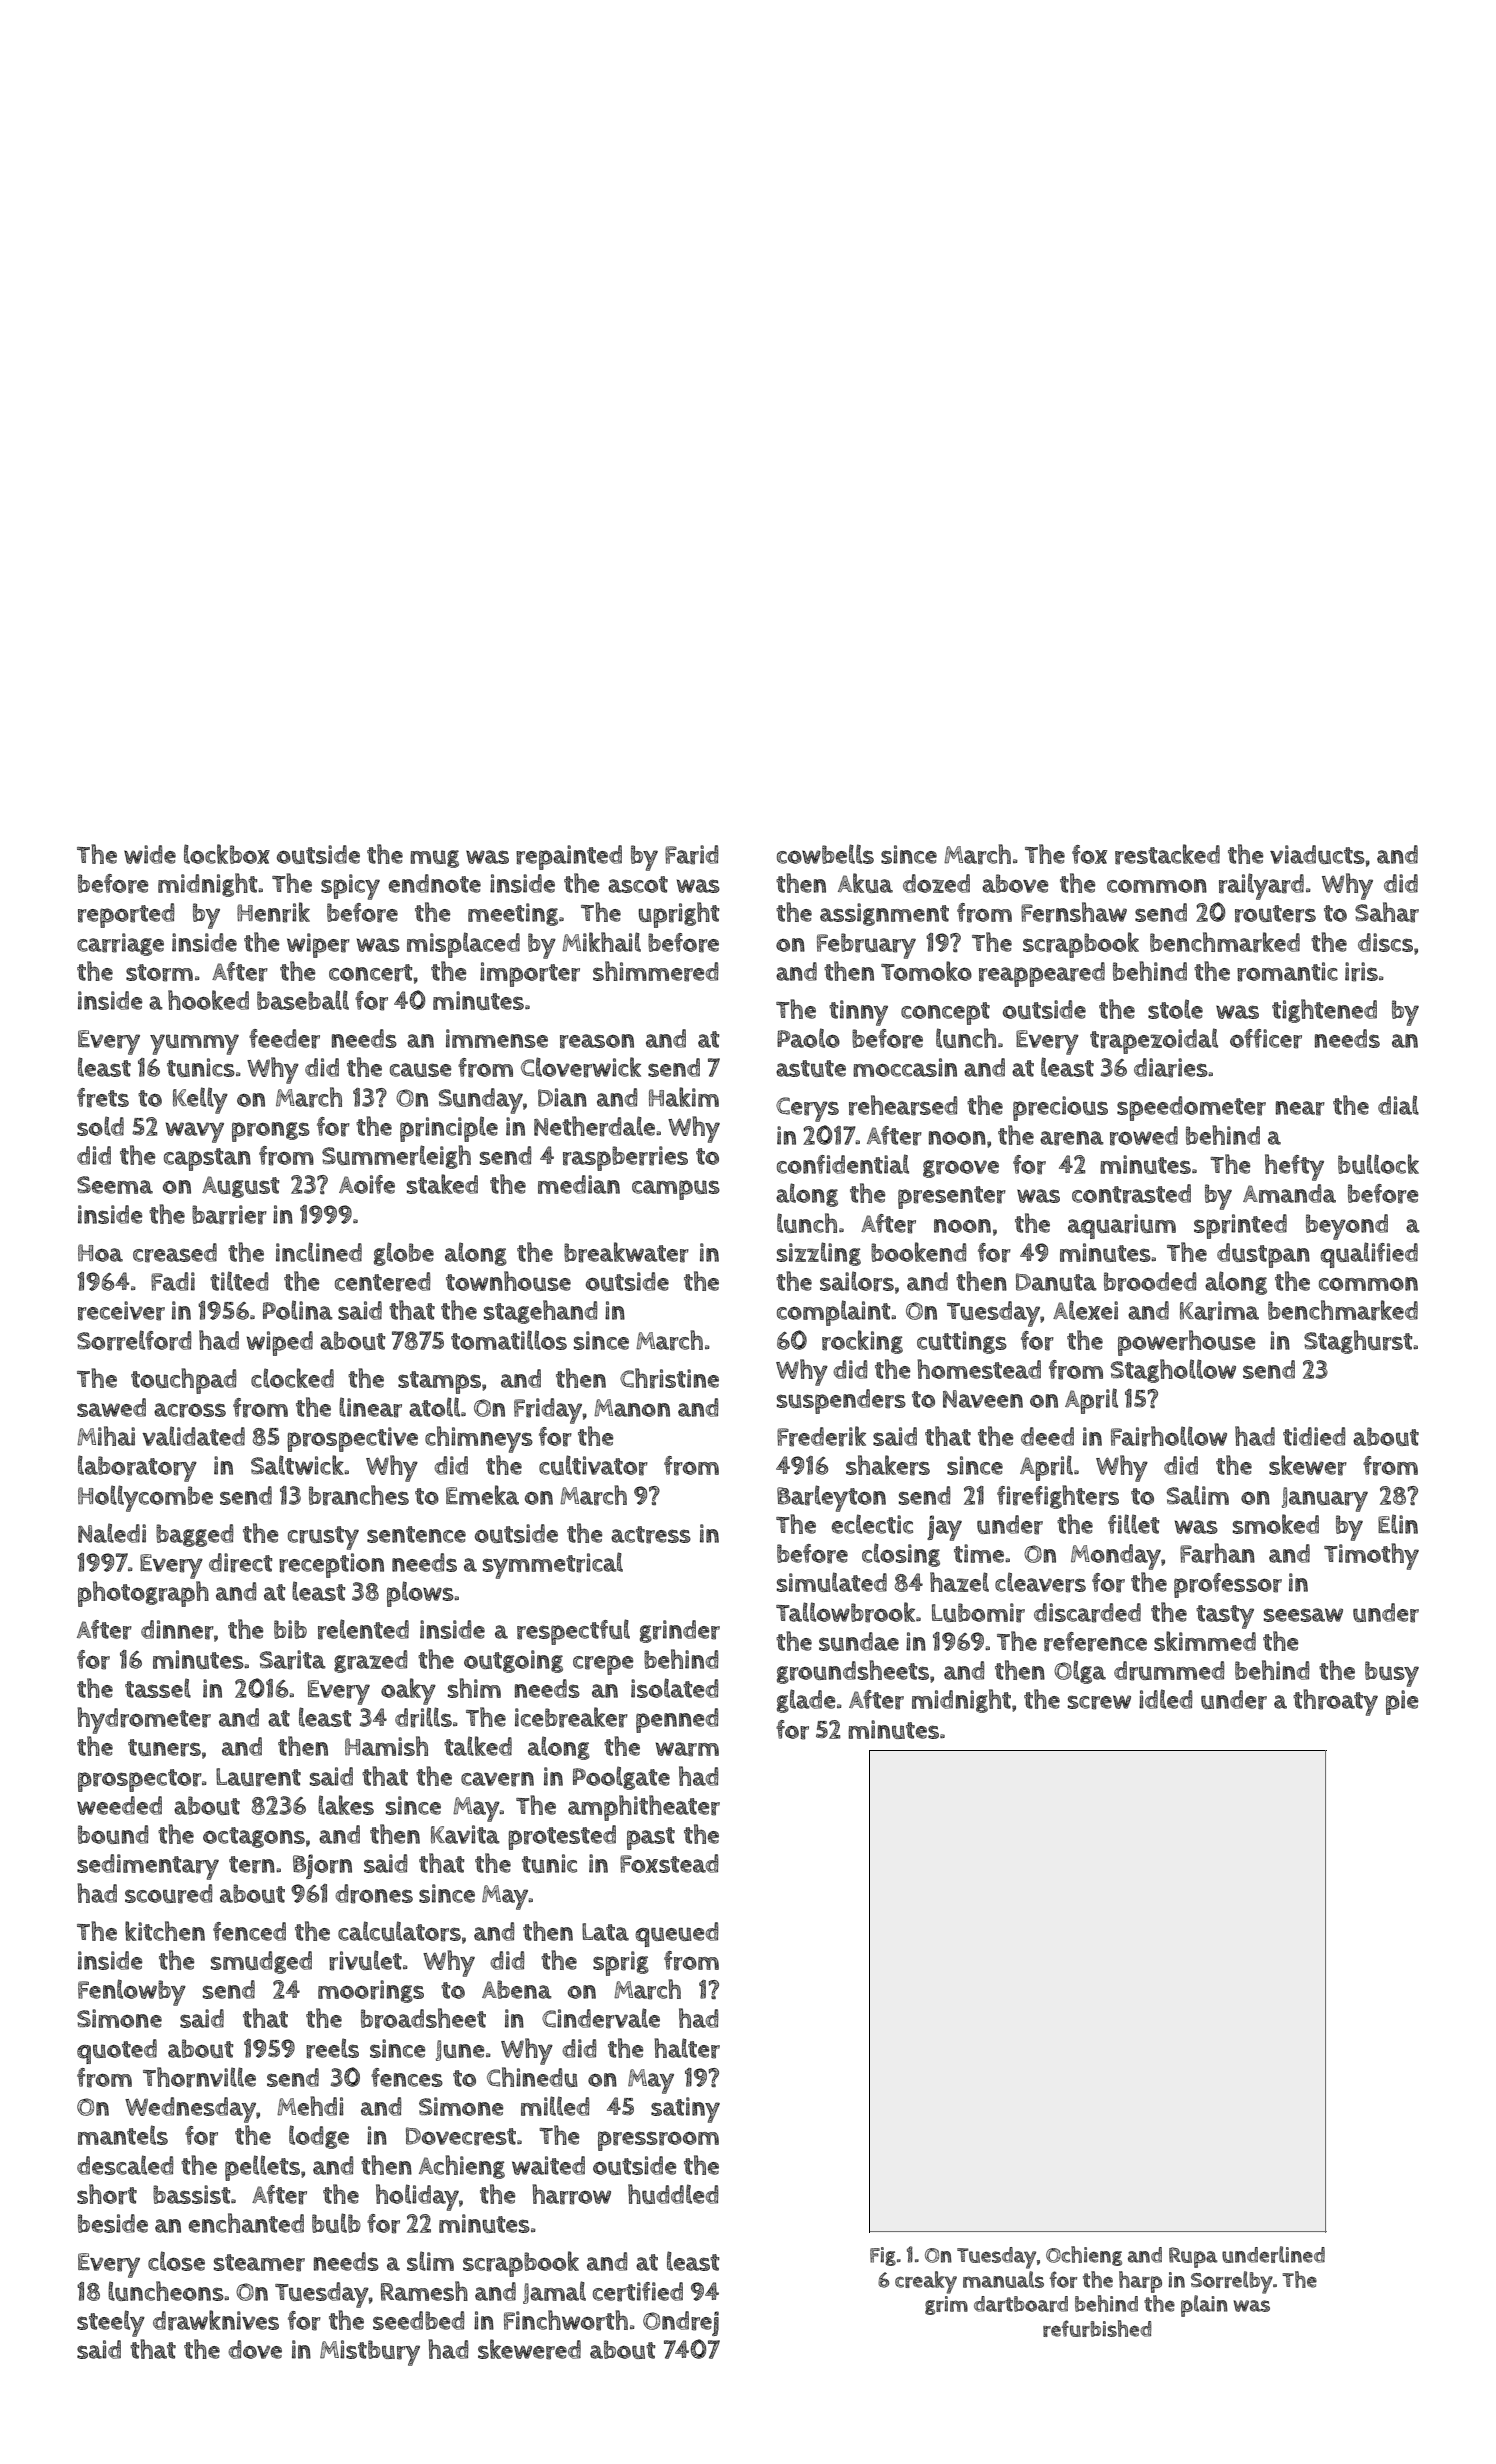 The height and width of the document is (2464, 1496). Describe the element at coordinates (1169, 1436) in the document. I see `Fairhollow` at that location.
